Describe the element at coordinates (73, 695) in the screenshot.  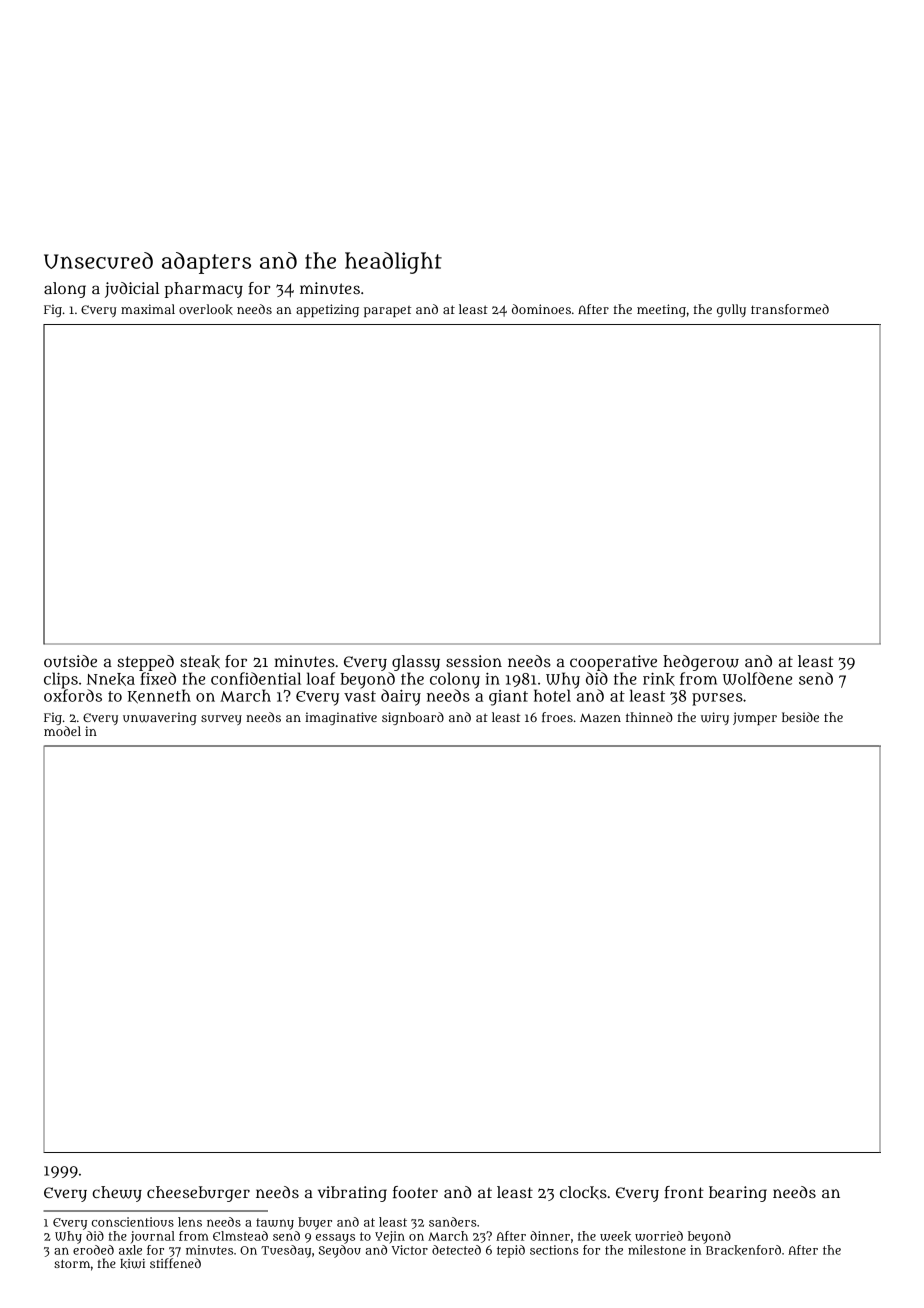
I see `oxfords` at that location.
